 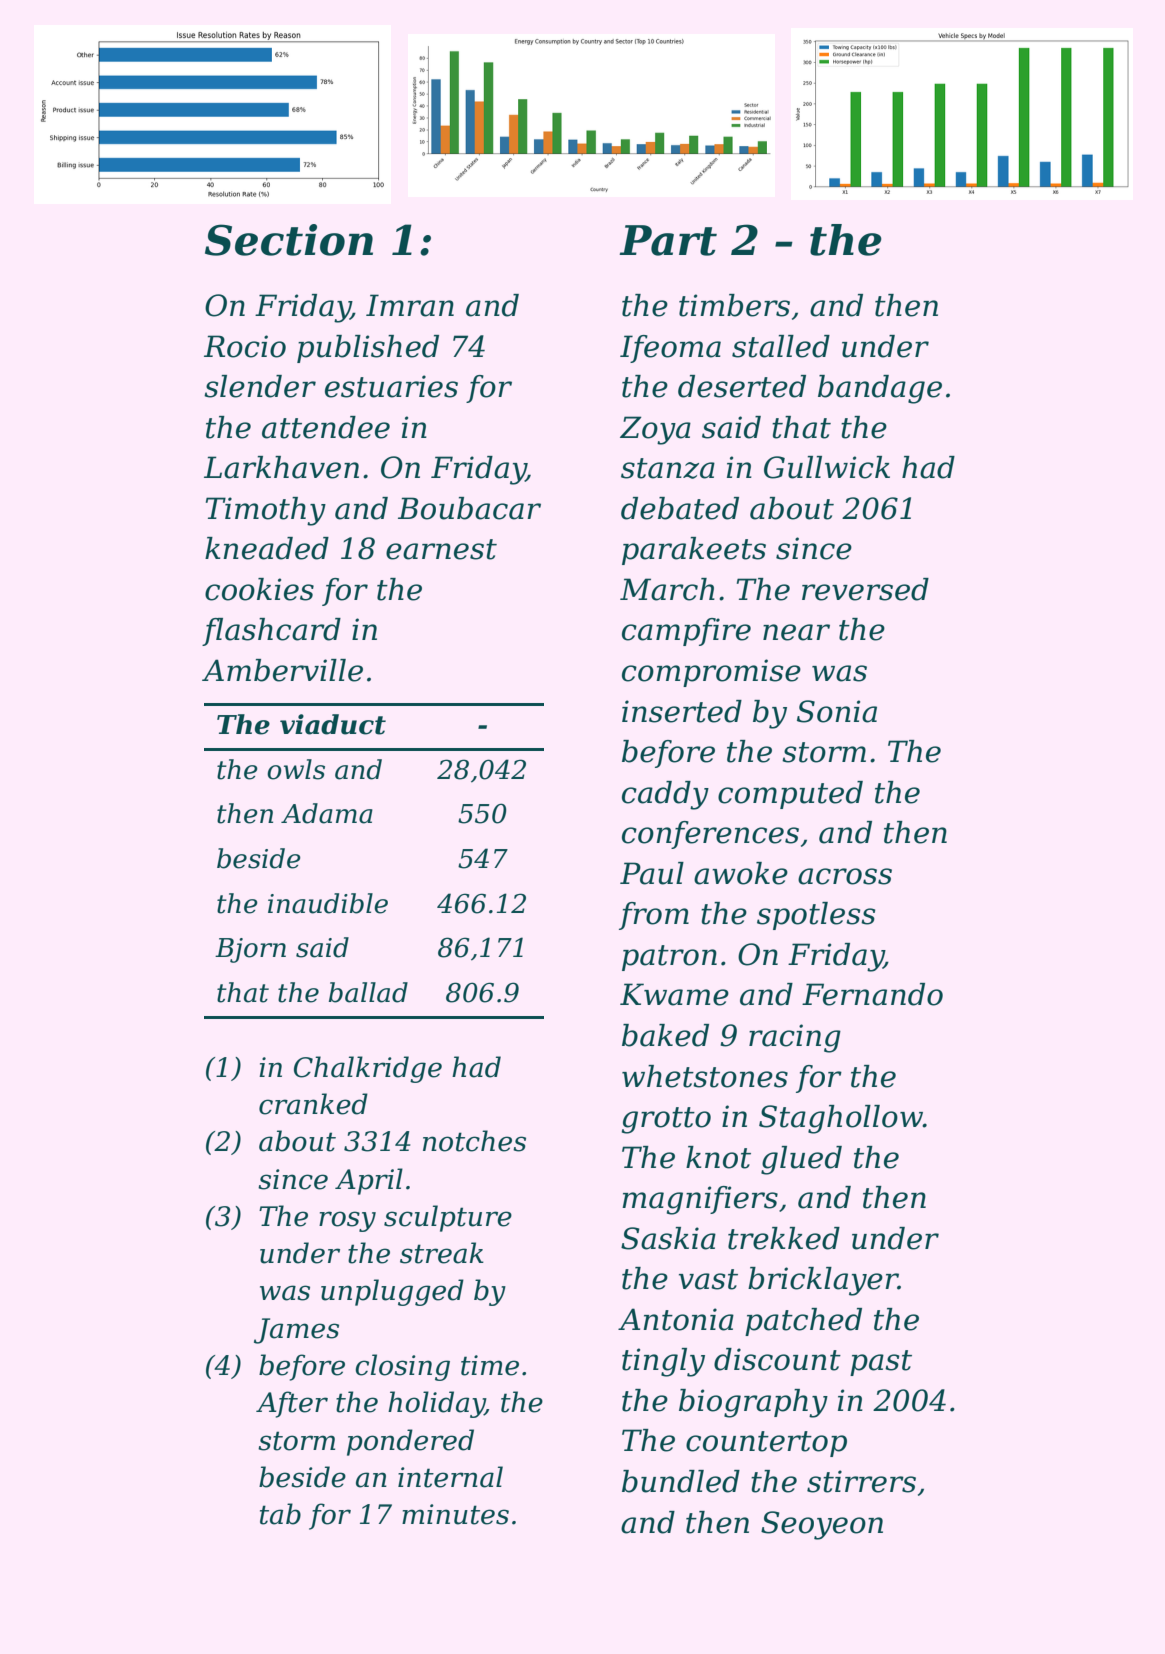 I want to click on Adama, so click(x=327, y=813).
